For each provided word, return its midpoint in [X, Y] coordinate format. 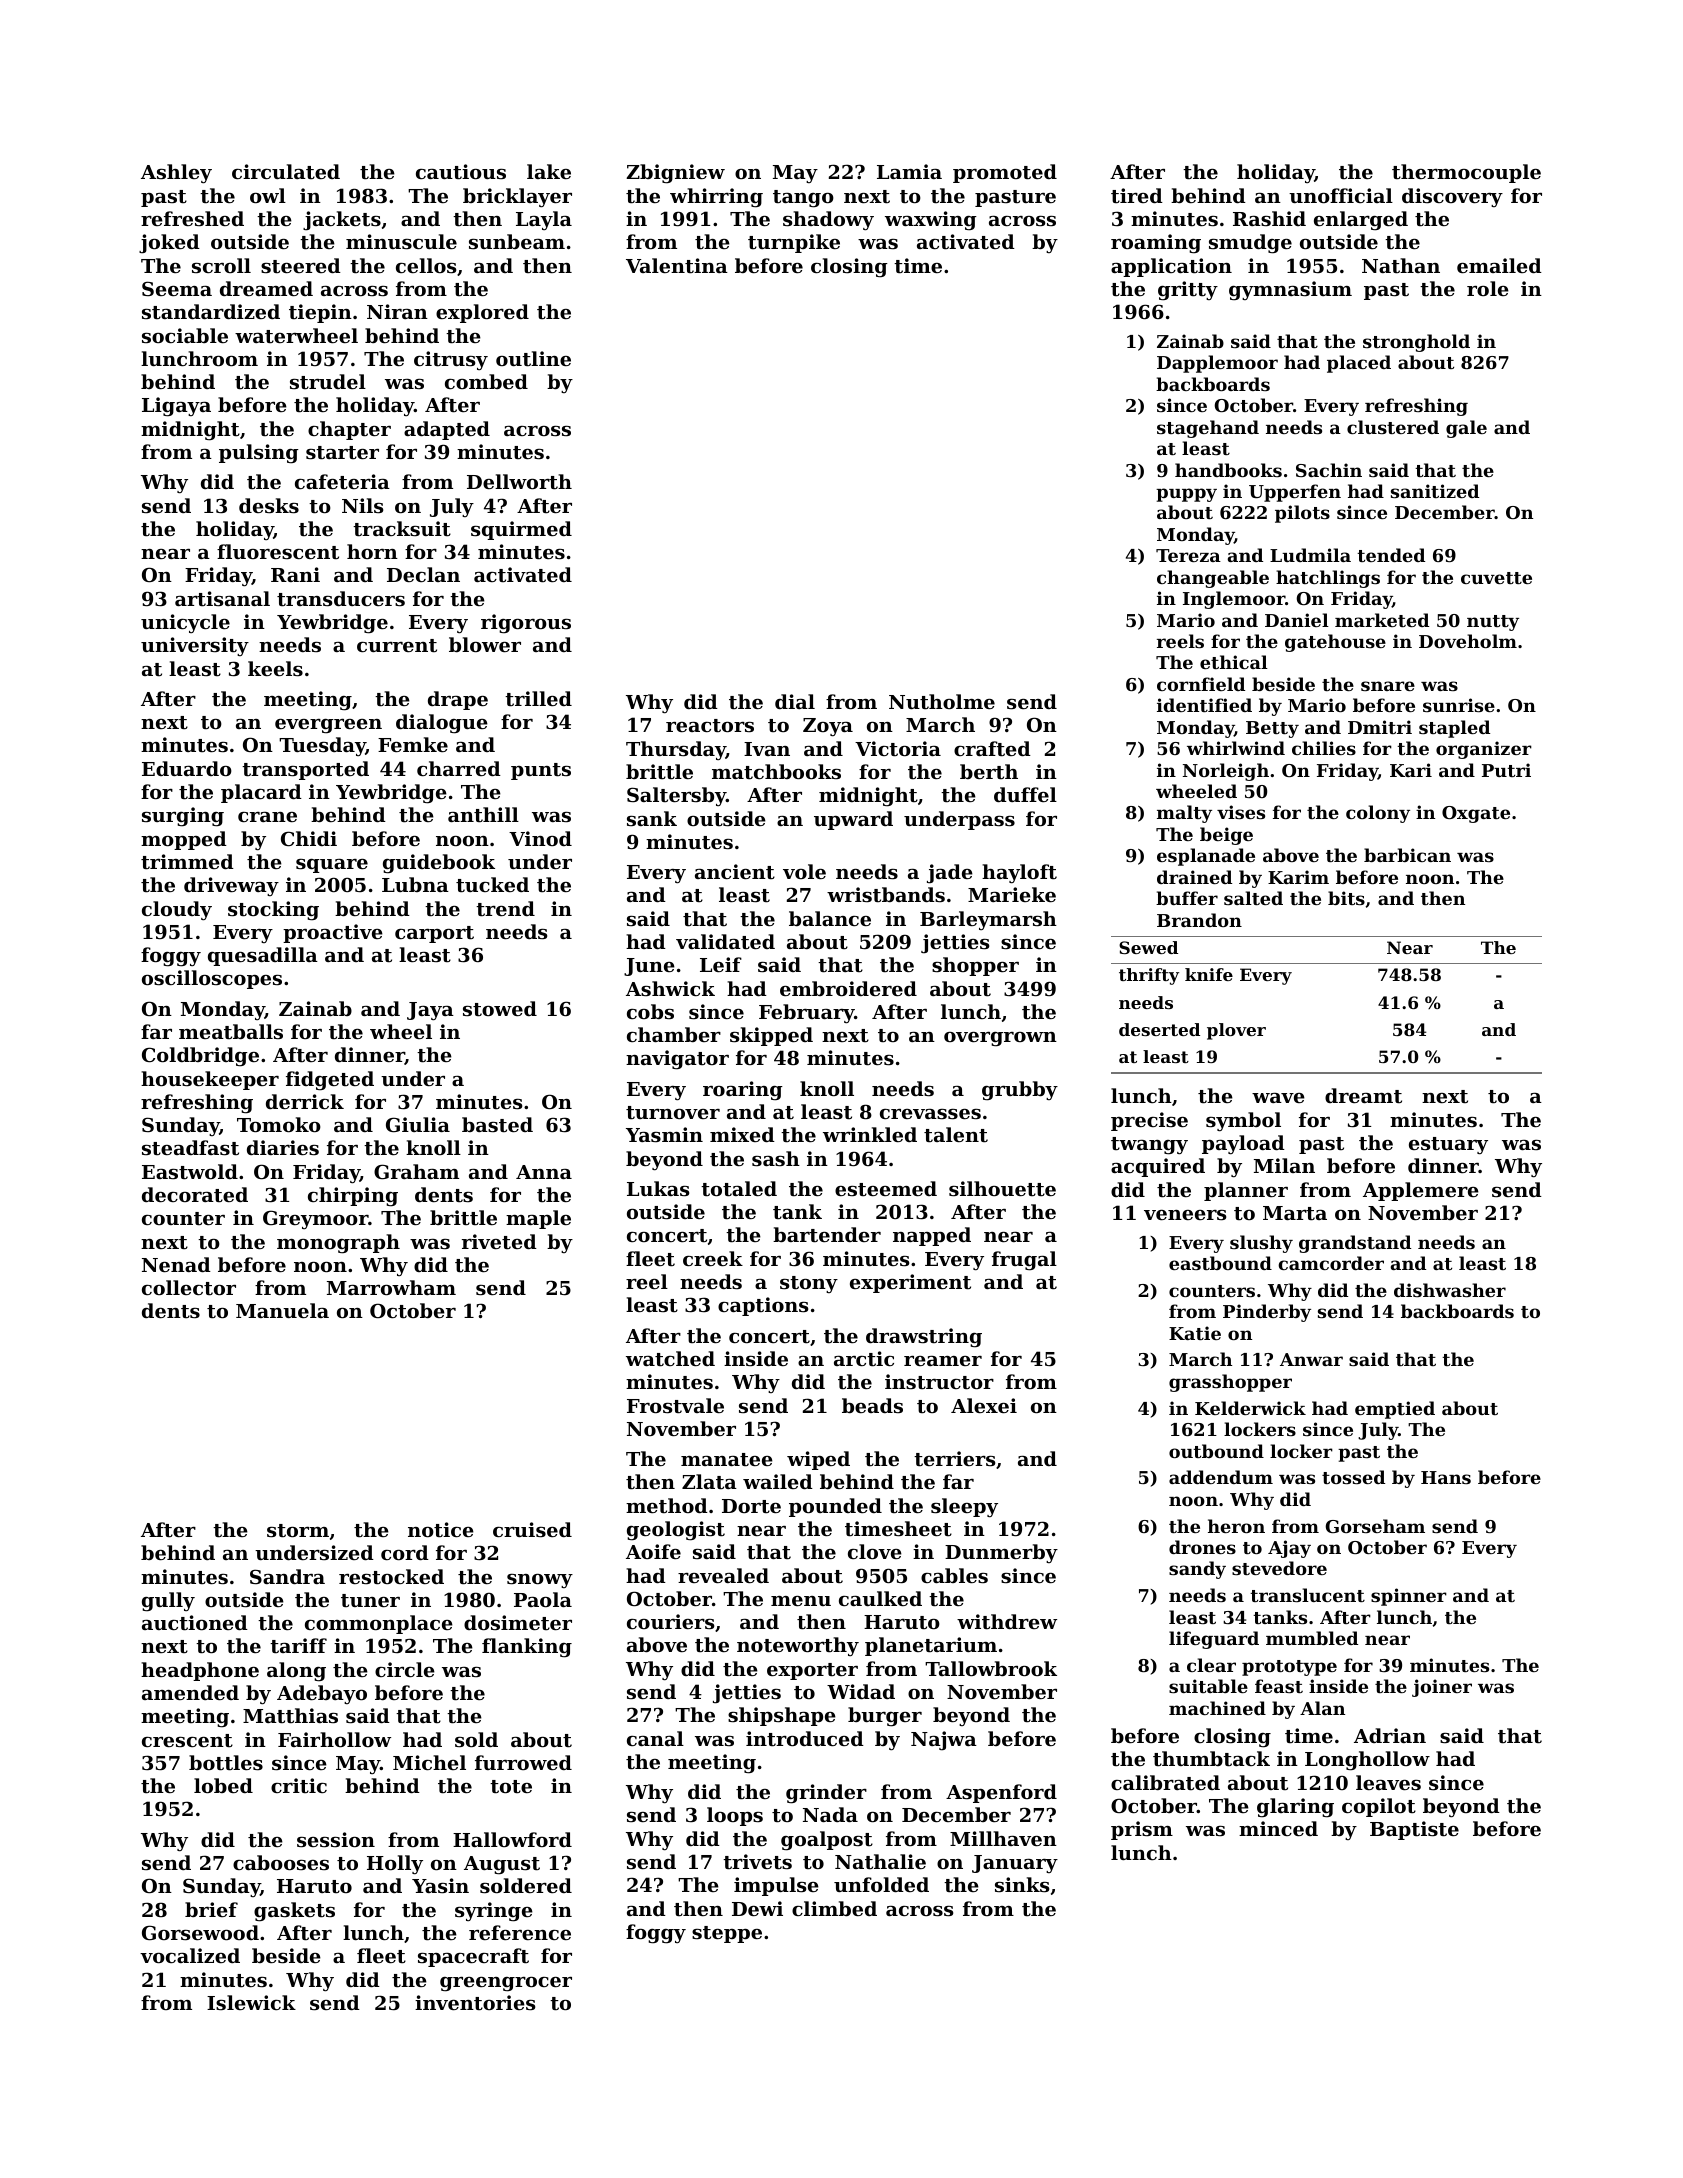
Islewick [251, 2002]
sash [776, 1159]
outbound [1216, 1451]
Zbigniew [675, 174]
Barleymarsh [988, 920]
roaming [1156, 244]
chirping [353, 1197]
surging [183, 817]
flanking [527, 1648]
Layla [544, 220]
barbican [1407, 855]
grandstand [1355, 1244]
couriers [670, 1622]
